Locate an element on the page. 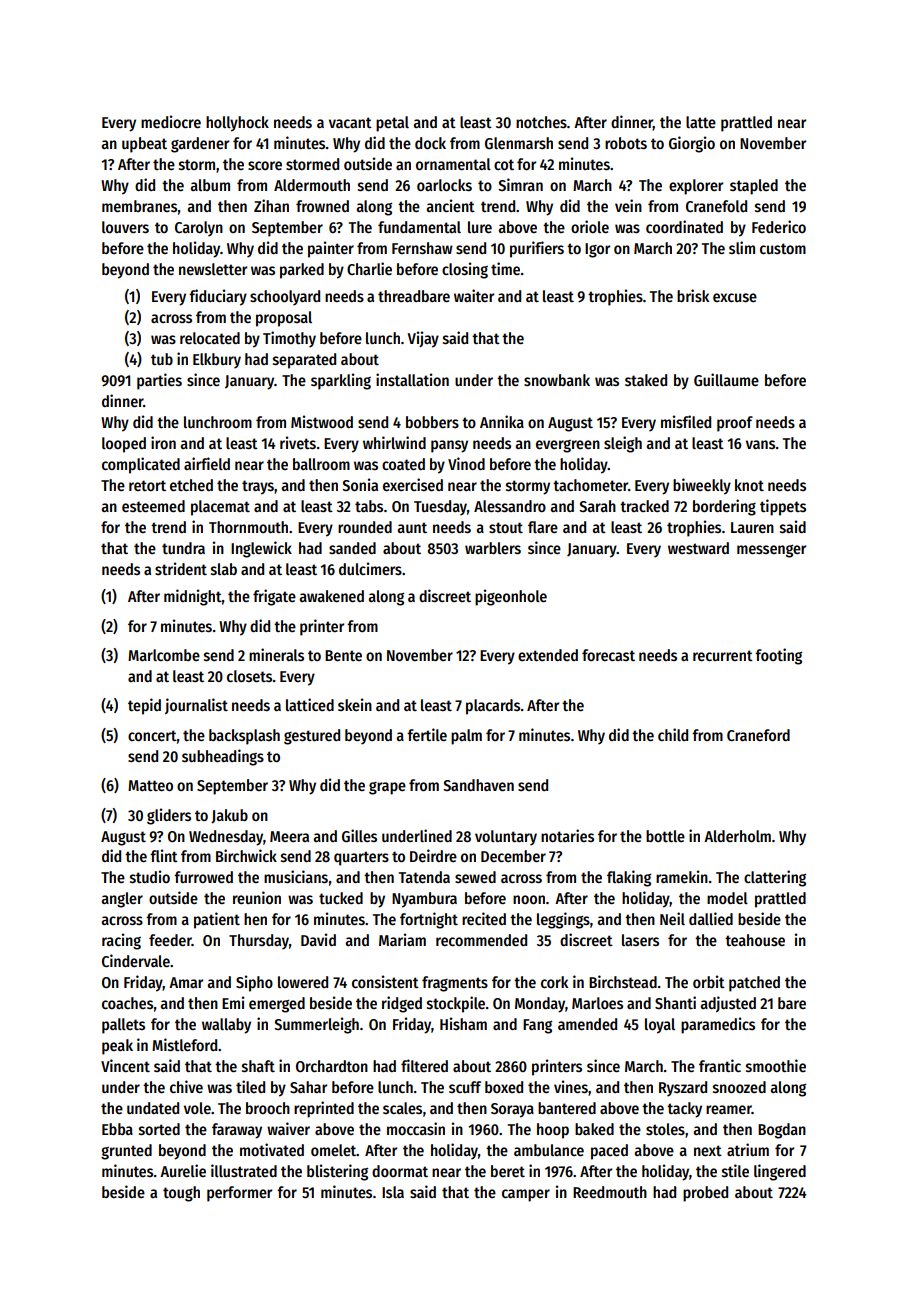  footing is located at coordinates (778, 656).
